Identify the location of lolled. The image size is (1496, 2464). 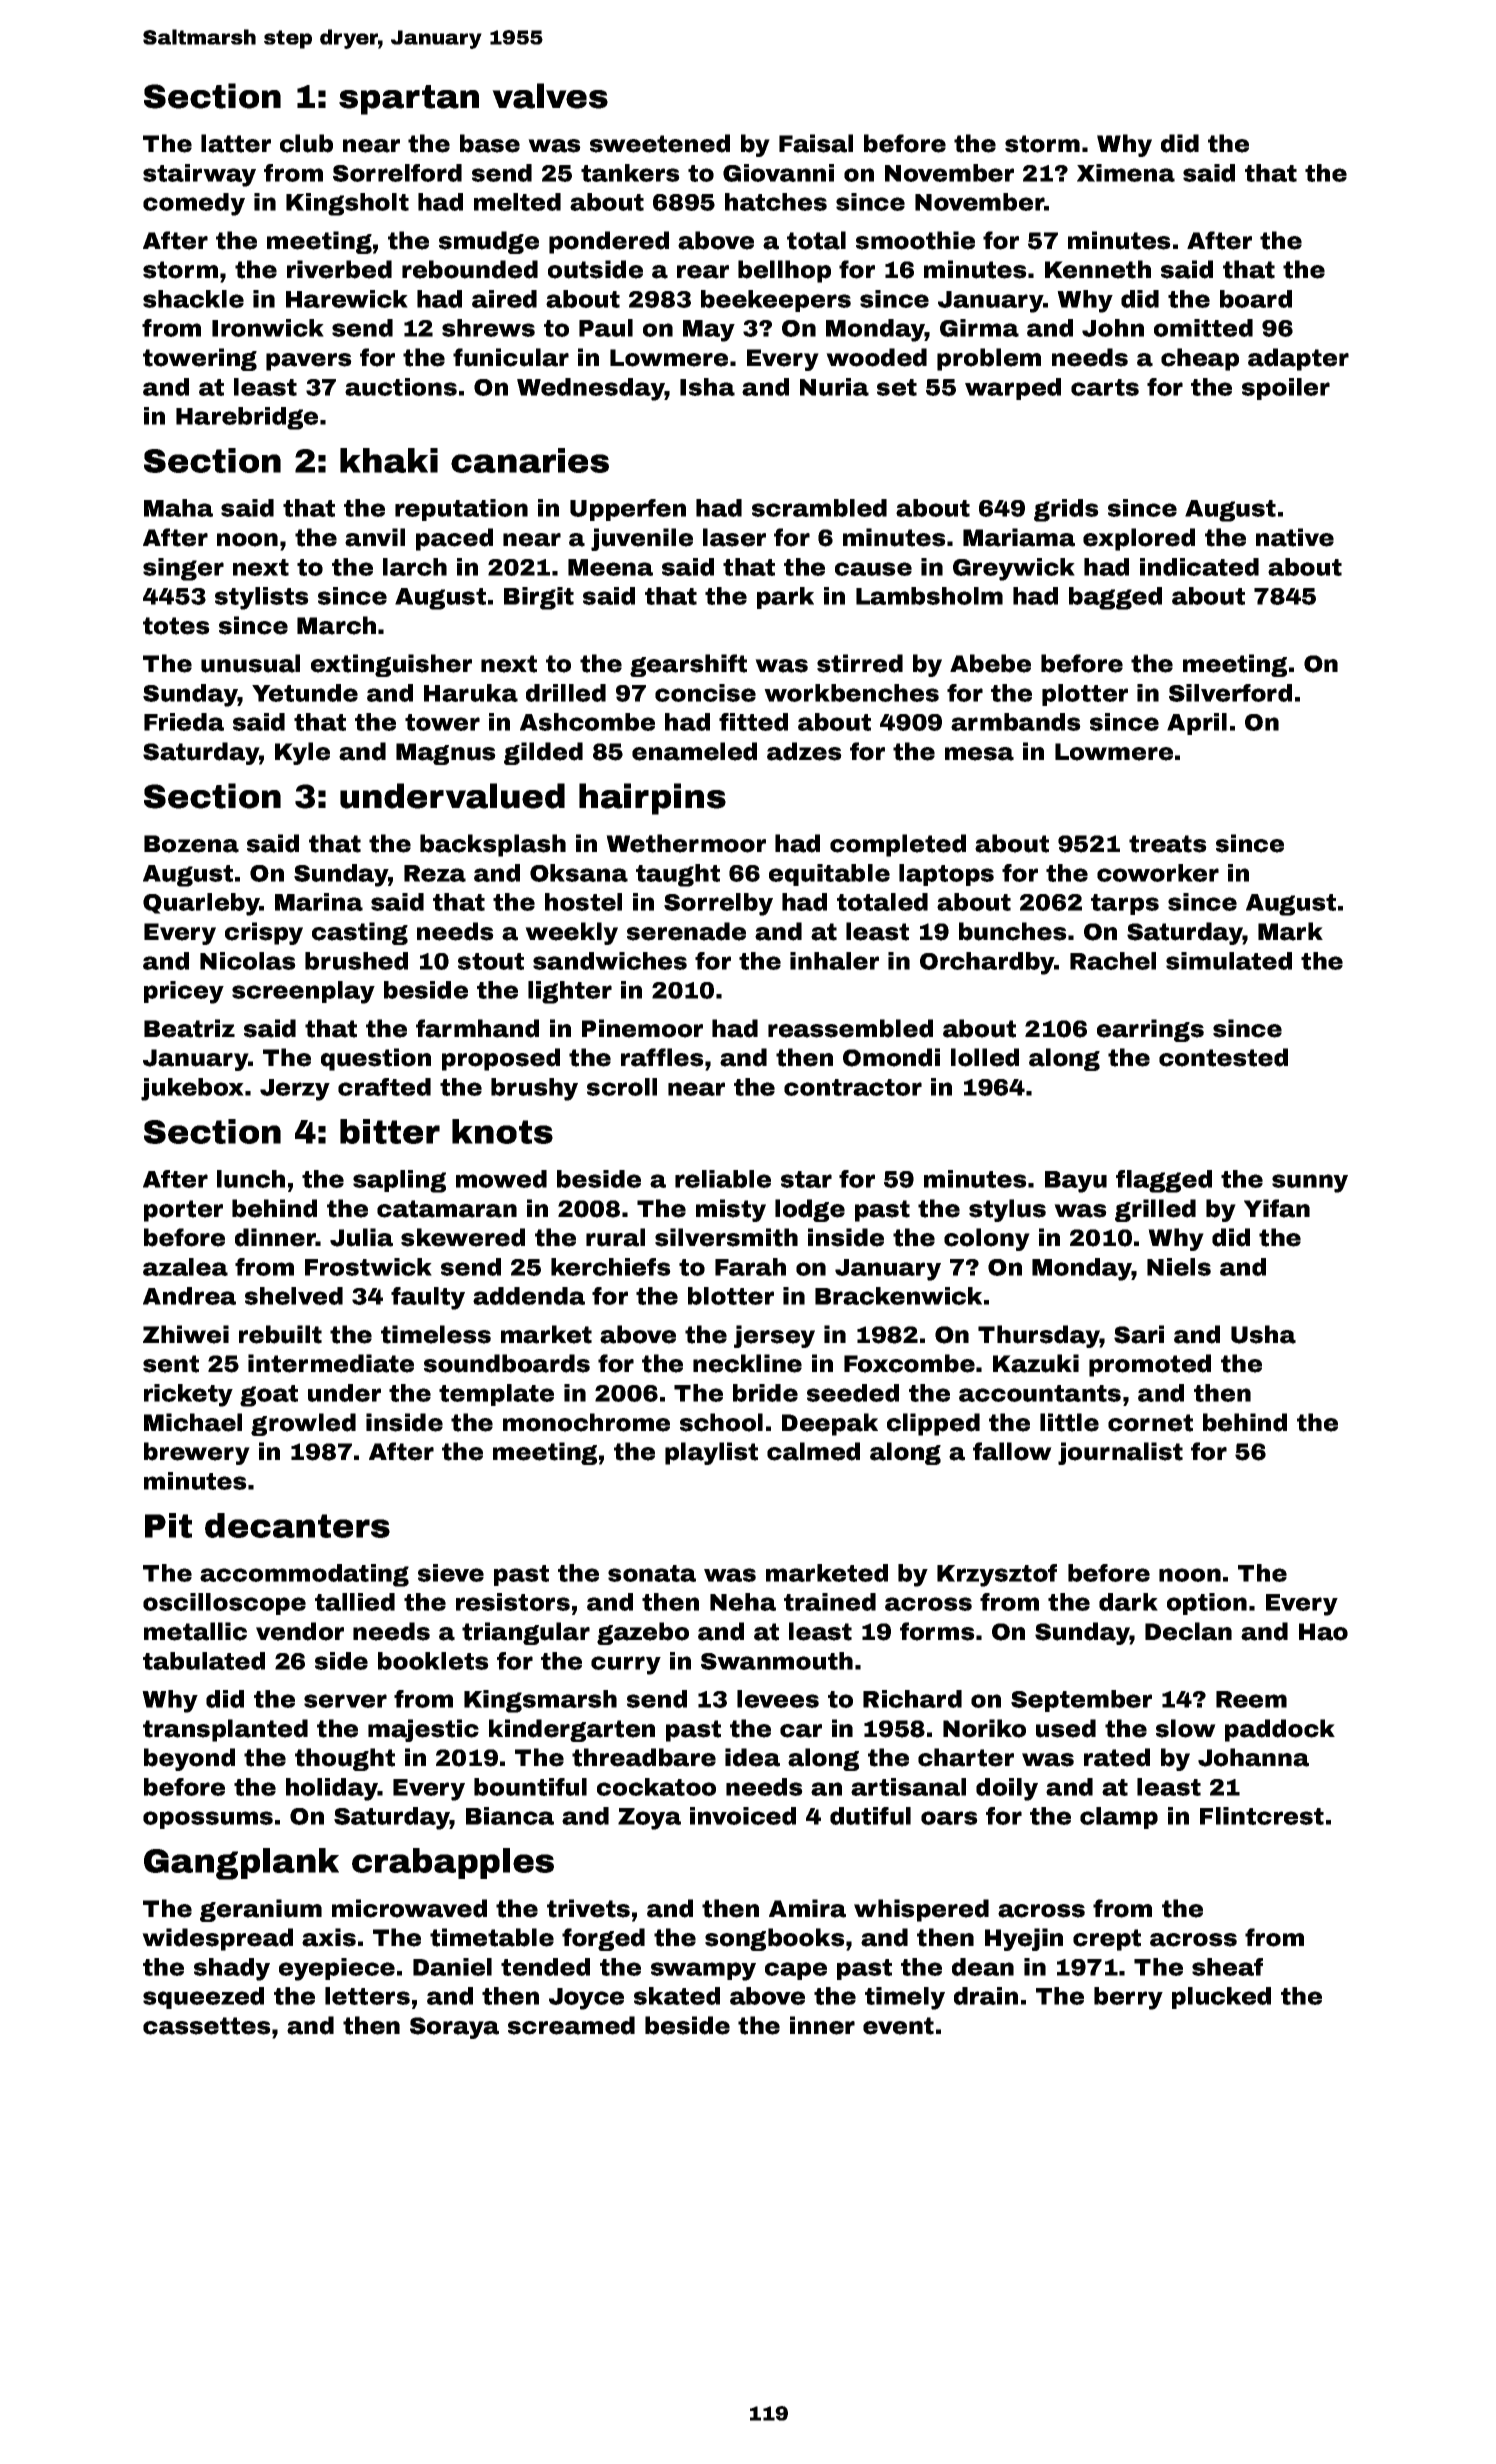
(985, 1057).
